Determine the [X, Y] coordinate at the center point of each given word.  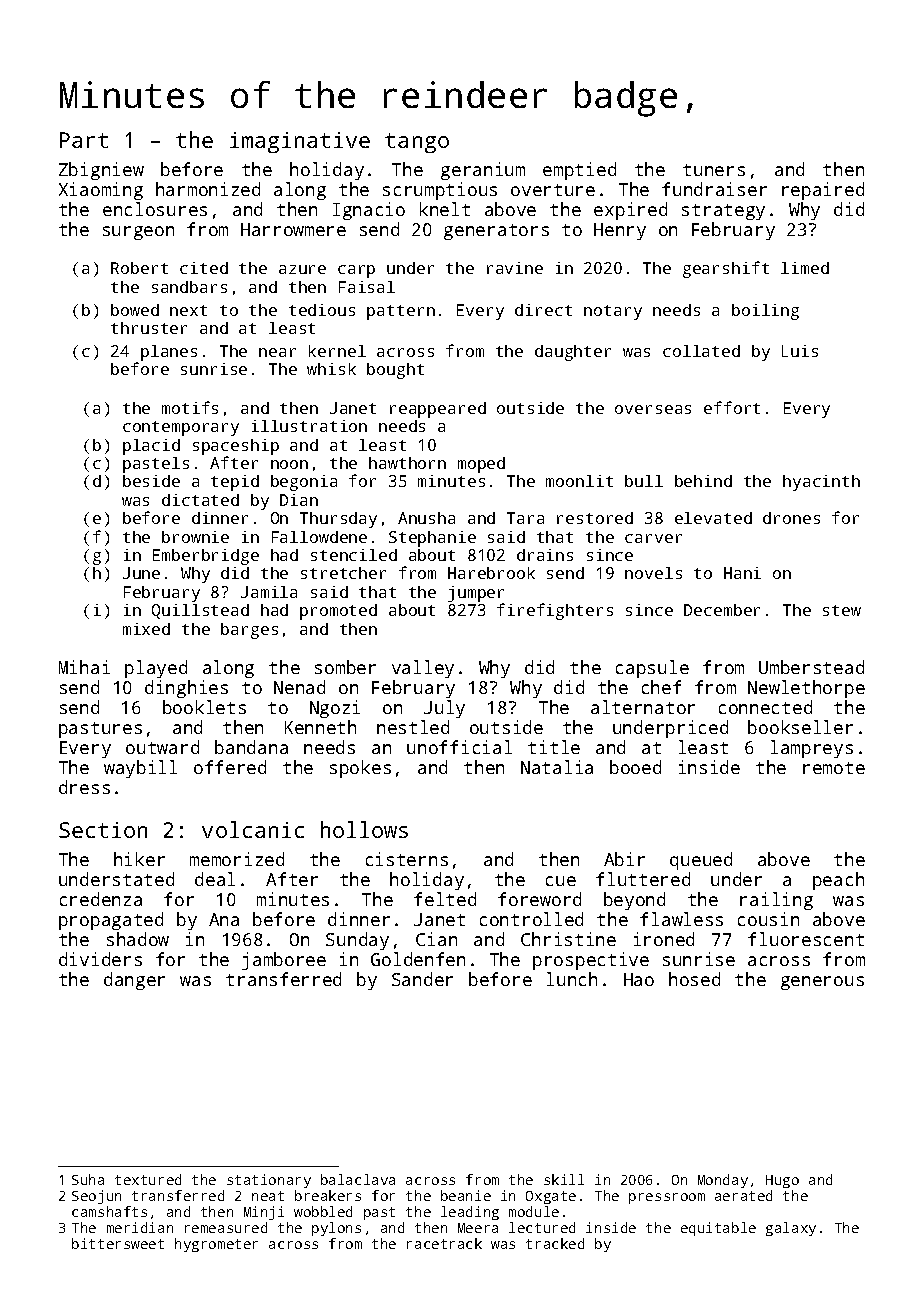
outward [162, 747]
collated [701, 351]
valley [423, 669]
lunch [572, 979]
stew [842, 610]
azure [302, 269]
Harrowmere [293, 229]
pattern [401, 312]
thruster [149, 328]
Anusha [426, 518]
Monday [723, 1181]
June [141, 573]
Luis [800, 351]
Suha [88, 1179]
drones [791, 518]
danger [134, 981]
